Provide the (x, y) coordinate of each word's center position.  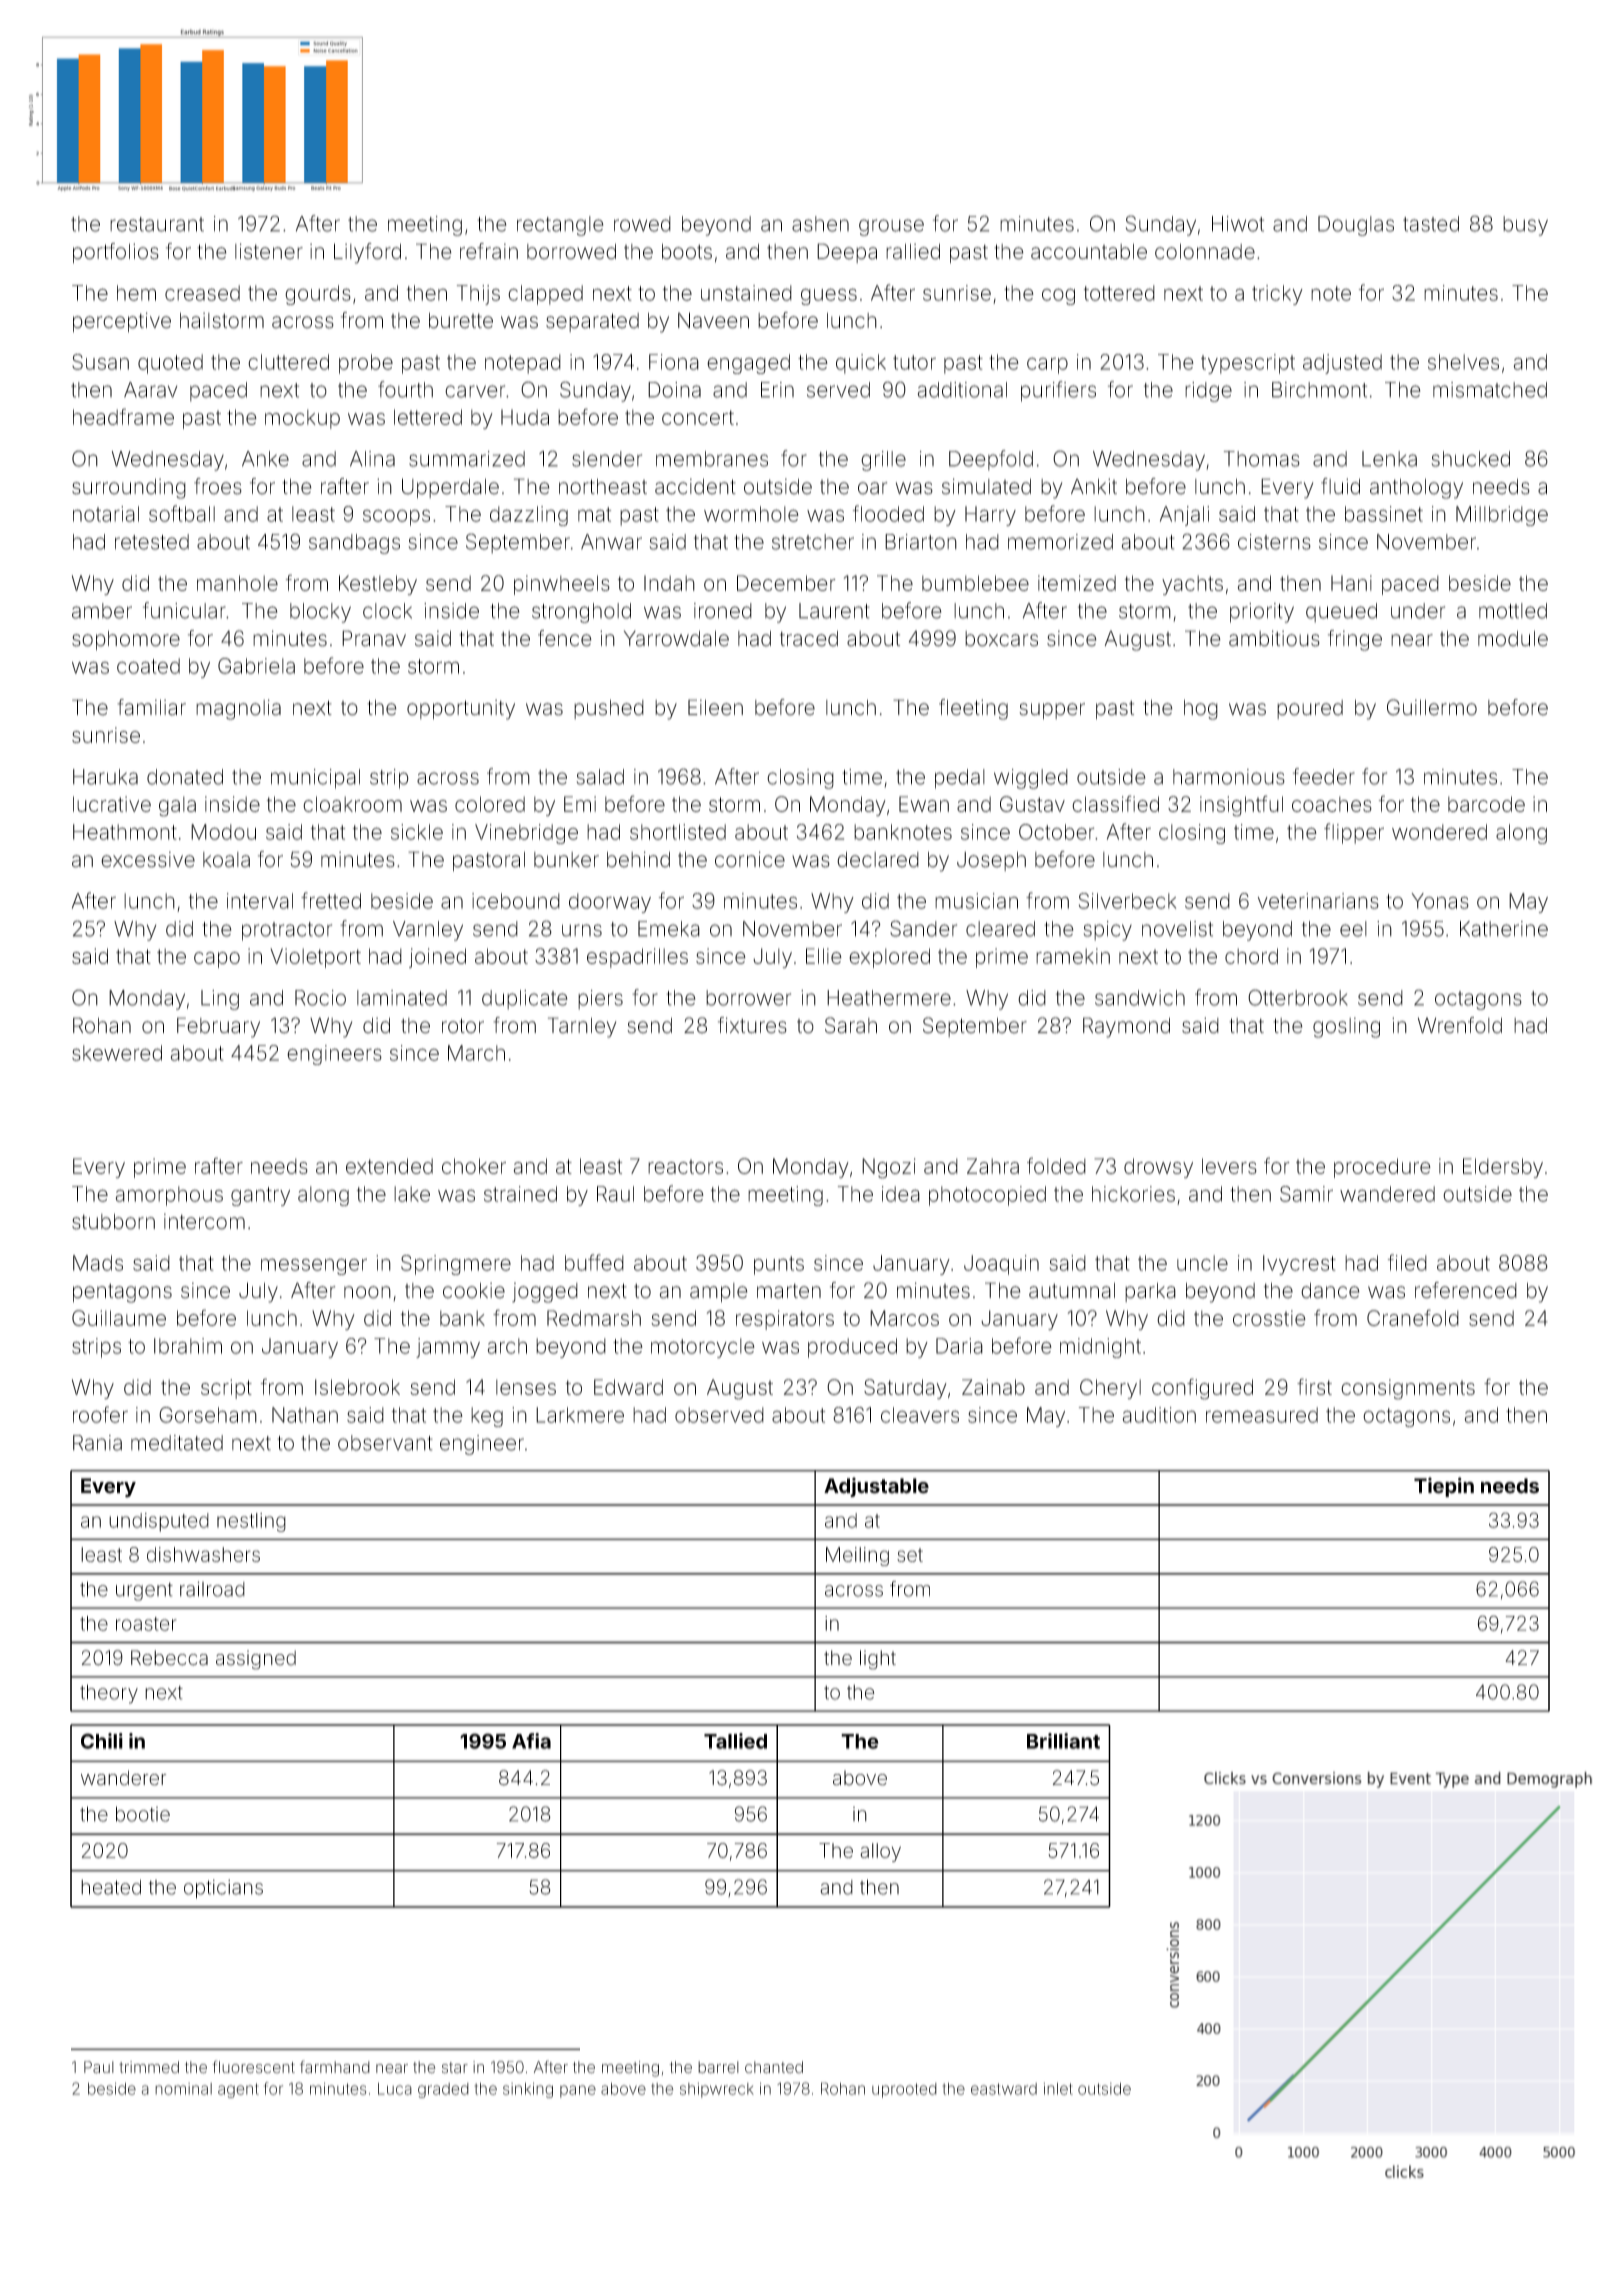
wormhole (751, 514)
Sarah (851, 1025)
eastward (1004, 2089)
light (878, 1660)
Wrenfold (1460, 1025)
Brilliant (1063, 1741)
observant (385, 1443)
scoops (396, 517)
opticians (223, 1889)
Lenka (1389, 459)
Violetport (315, 958)
